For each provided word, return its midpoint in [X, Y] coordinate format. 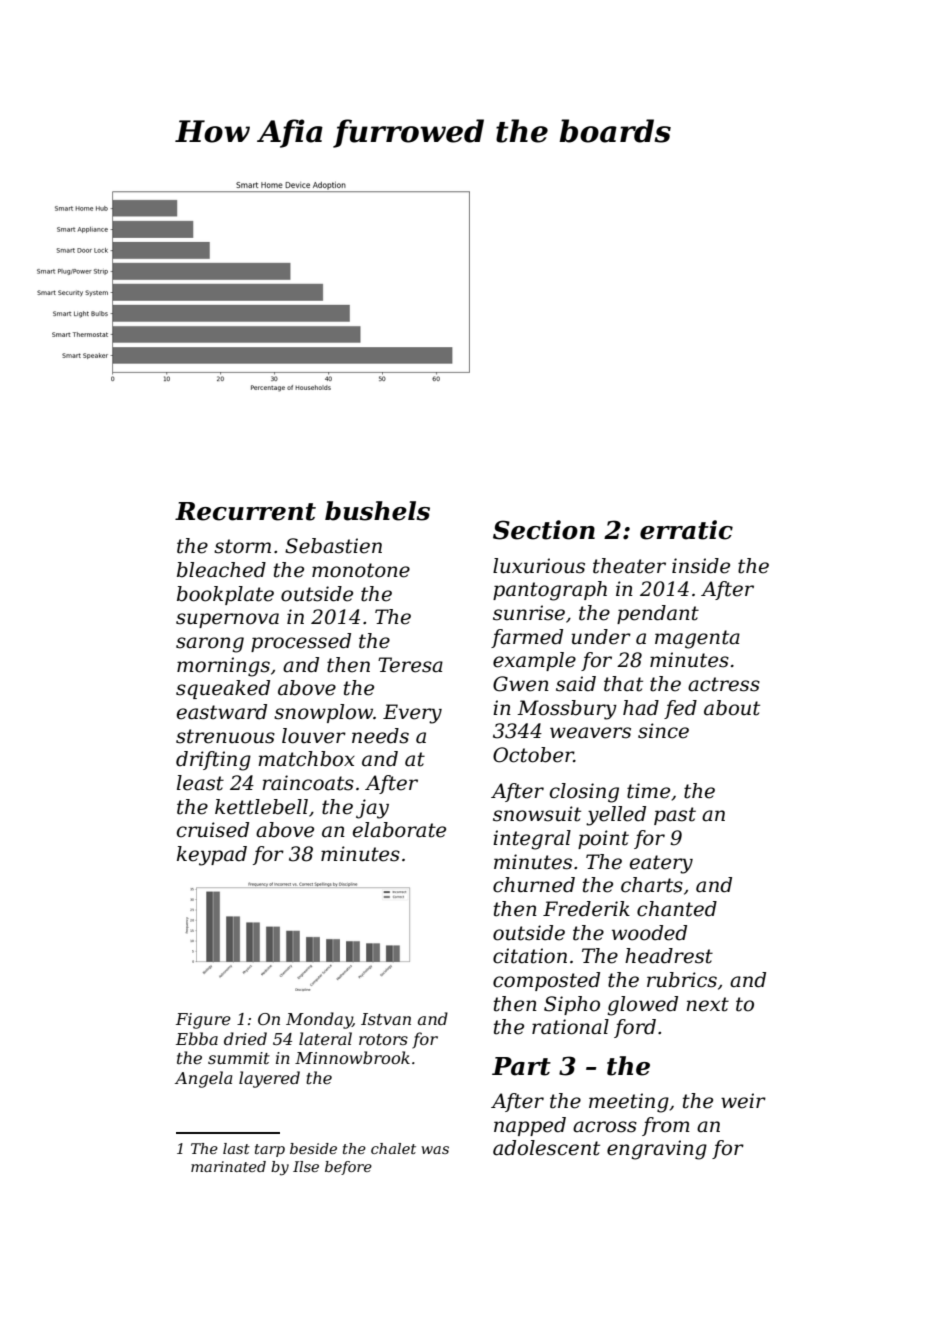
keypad [212, 856]
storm [242, 546]
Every [412, 714]
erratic [686, 530]
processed [301, 642]
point [603, 839]
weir [743, 1101]
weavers [590, 733]
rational [570, 1027]
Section [544, 530]
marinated [228, 1166]
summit [239, 1058]
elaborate [399, 830]
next [707, 1004]
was [435, 1150]
